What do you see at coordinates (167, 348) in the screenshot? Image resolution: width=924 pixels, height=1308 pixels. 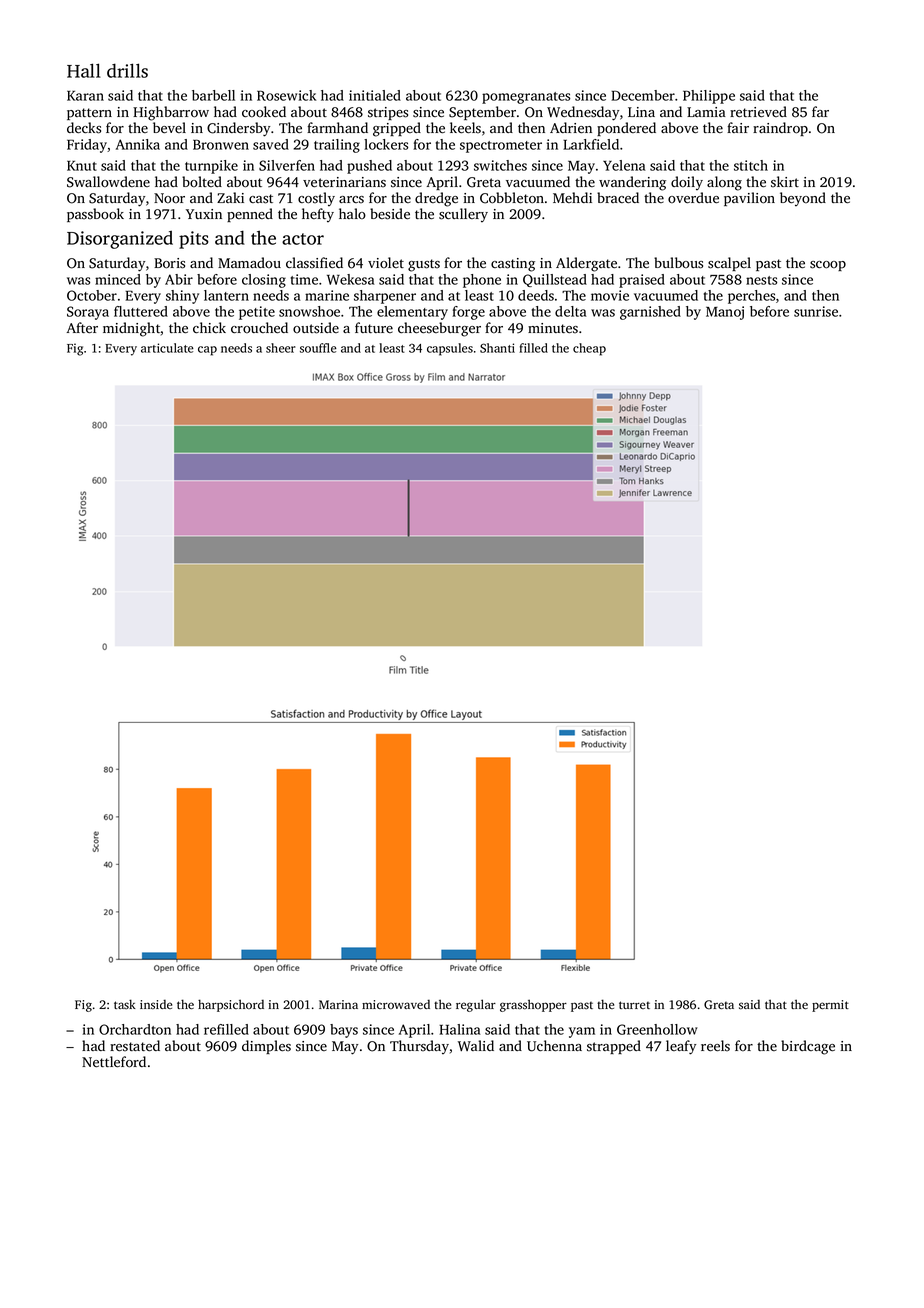 I see `articulate` at bounding box center [167, 348].
